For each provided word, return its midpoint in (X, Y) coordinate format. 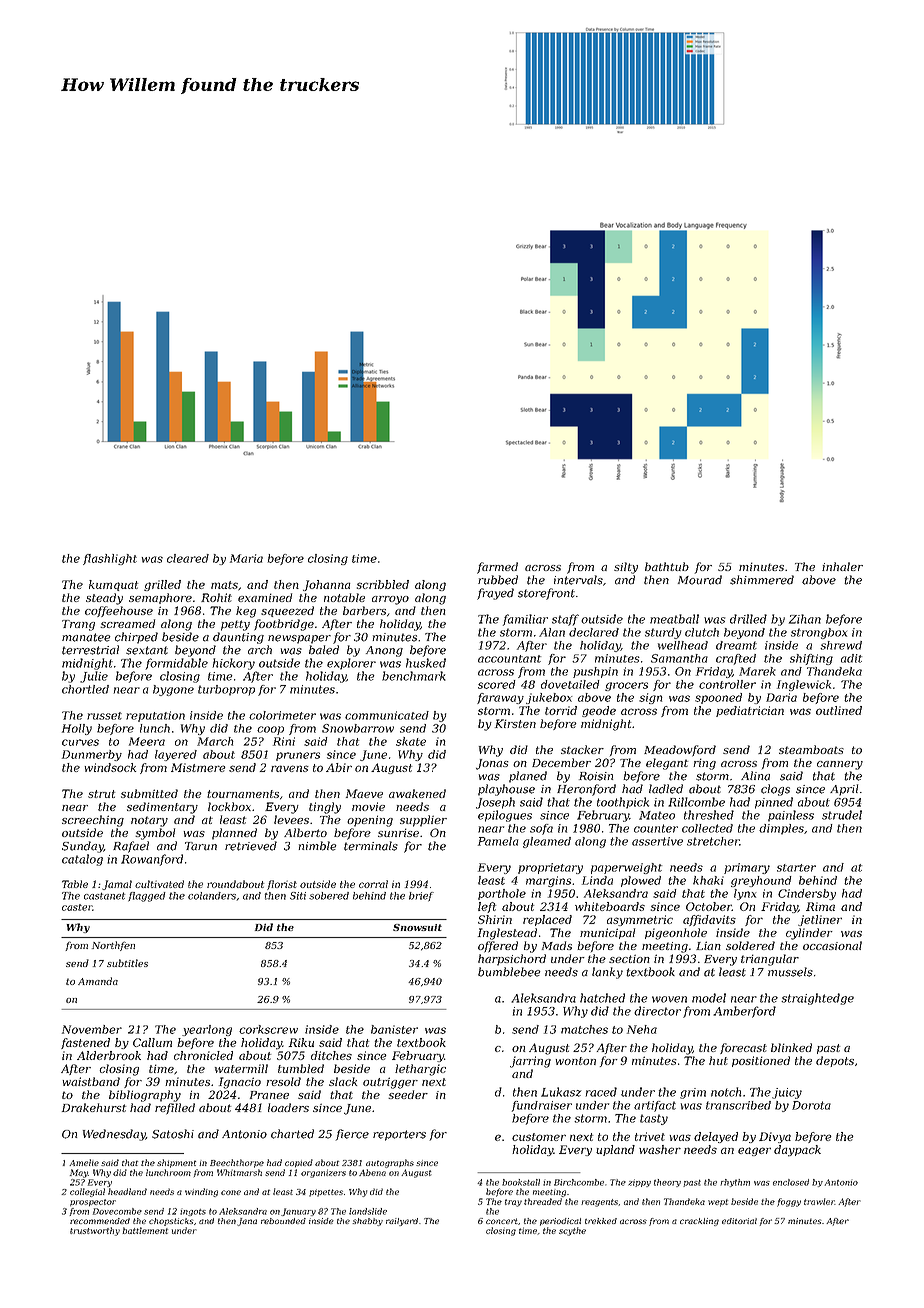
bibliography (145, 1096)
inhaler (842, 566)
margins (548, 881)
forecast (743, 1048)
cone (231, 1192)
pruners (298, 756)
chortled (85, 689)
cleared (188, 558)
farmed (497, 568)
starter (796, 868)
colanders (212, 896)
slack (343, 1081)
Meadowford (680, 751)
